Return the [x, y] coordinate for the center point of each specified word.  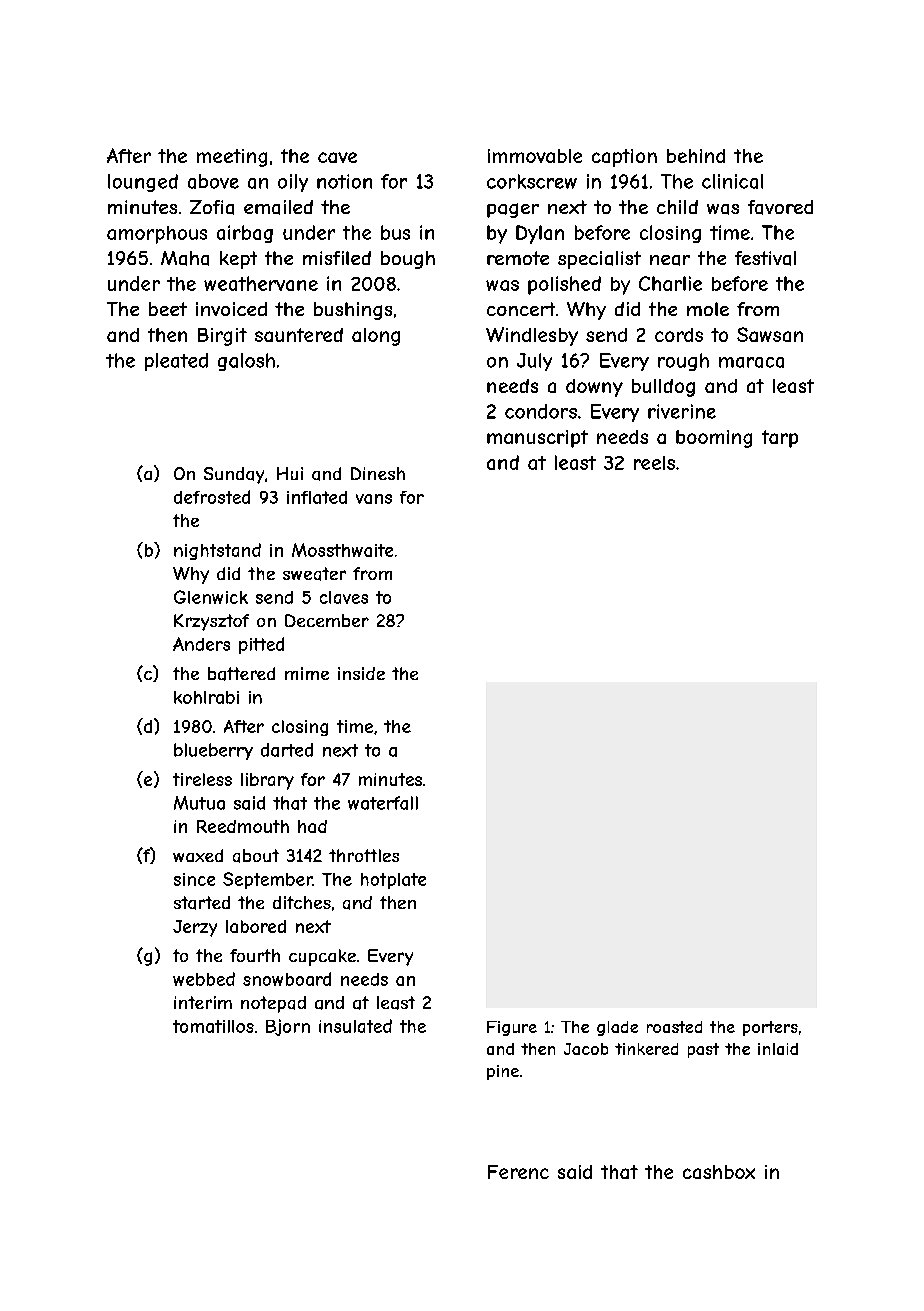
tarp [780, 439]
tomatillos [213, 1026]
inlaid [778, 1049]
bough [408, 260]
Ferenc [518, 1172]
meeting [232, 158]
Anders [201, 644]
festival [765, 258]
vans [374, 499]
